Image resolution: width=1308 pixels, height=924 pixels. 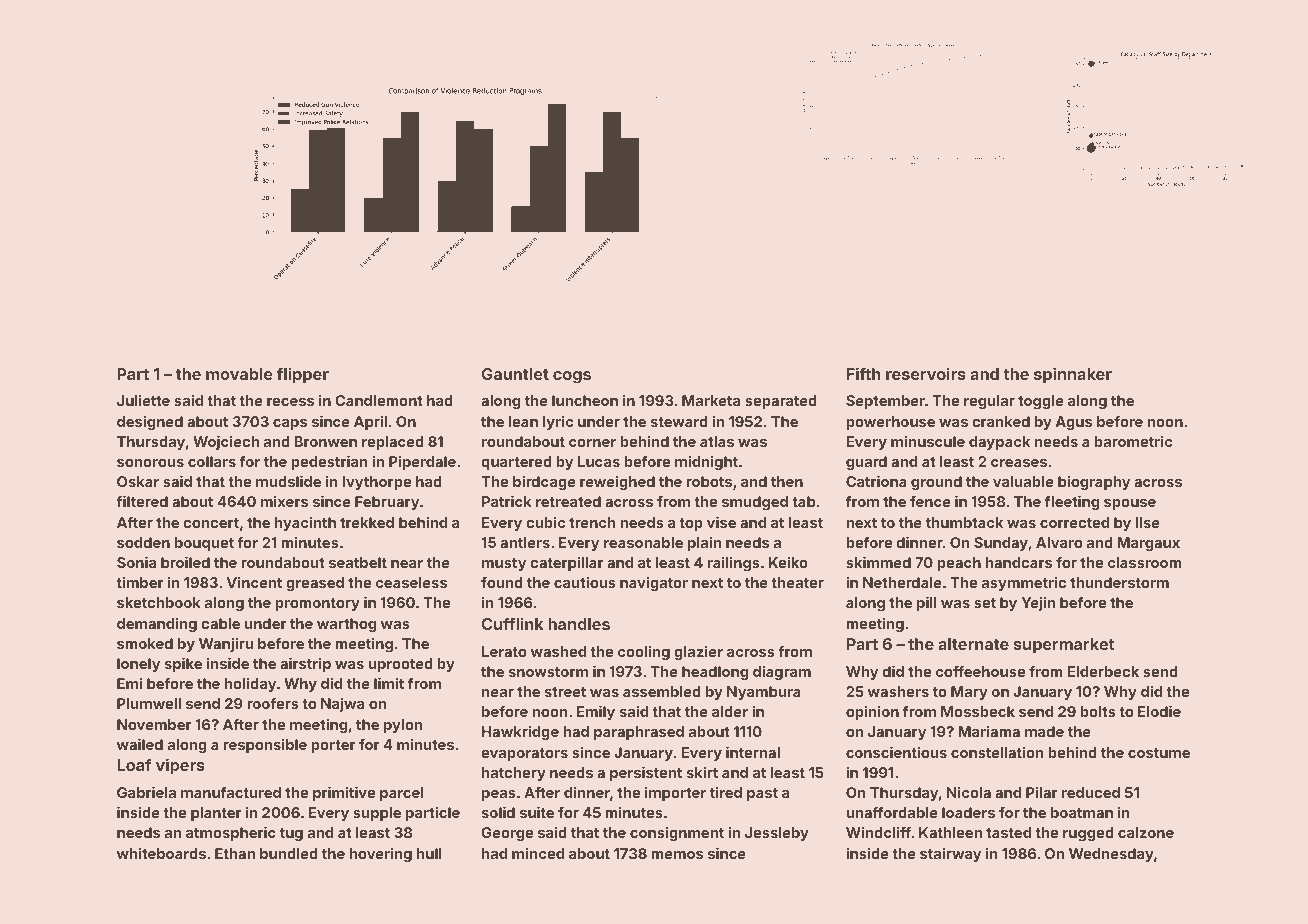 What do you see at coordinates (930, 501) in the document?
I see `fence` at bounding box center [930, 501].
